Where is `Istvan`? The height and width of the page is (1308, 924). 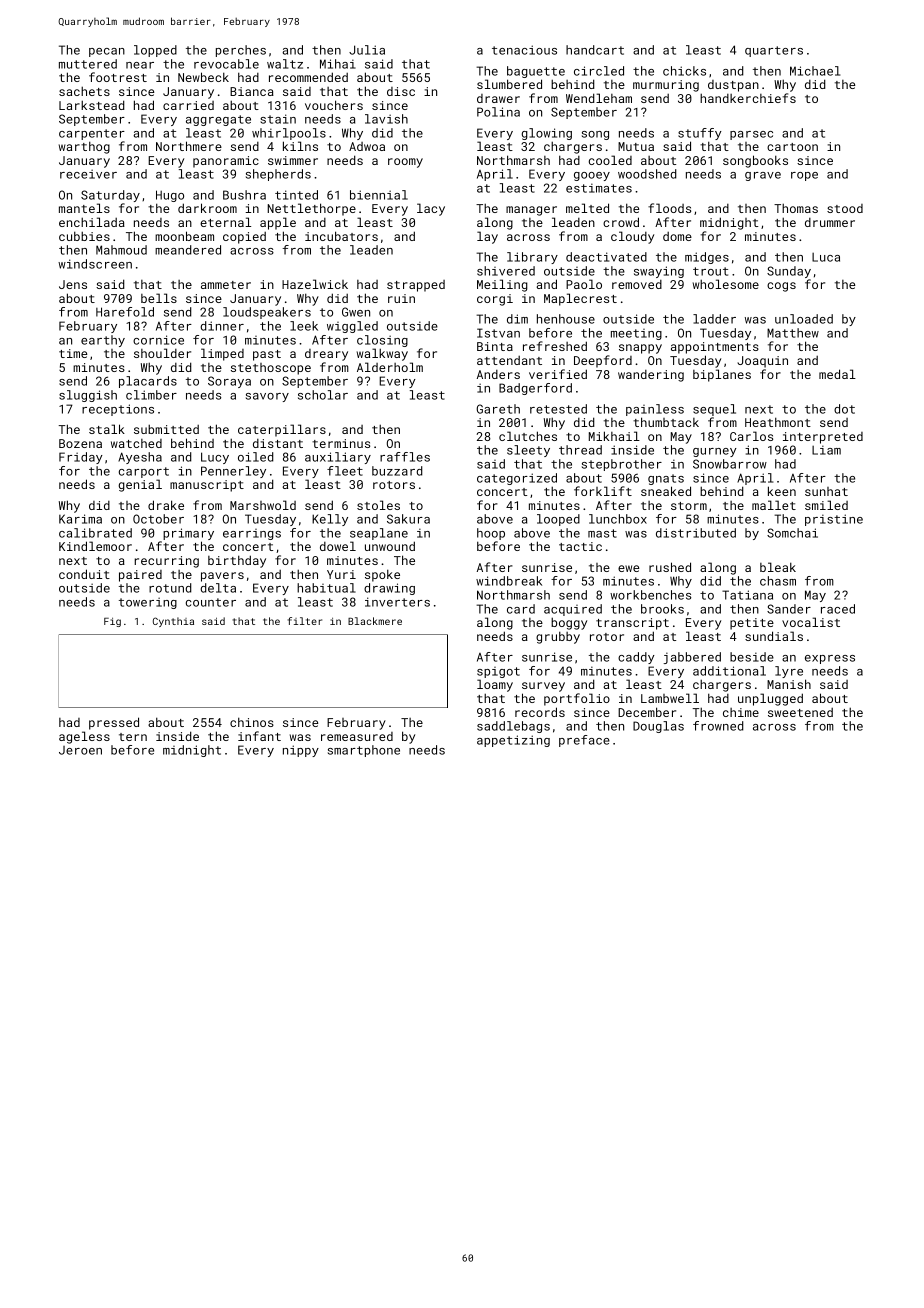 Istvan is located at coordinates (498, 333).
